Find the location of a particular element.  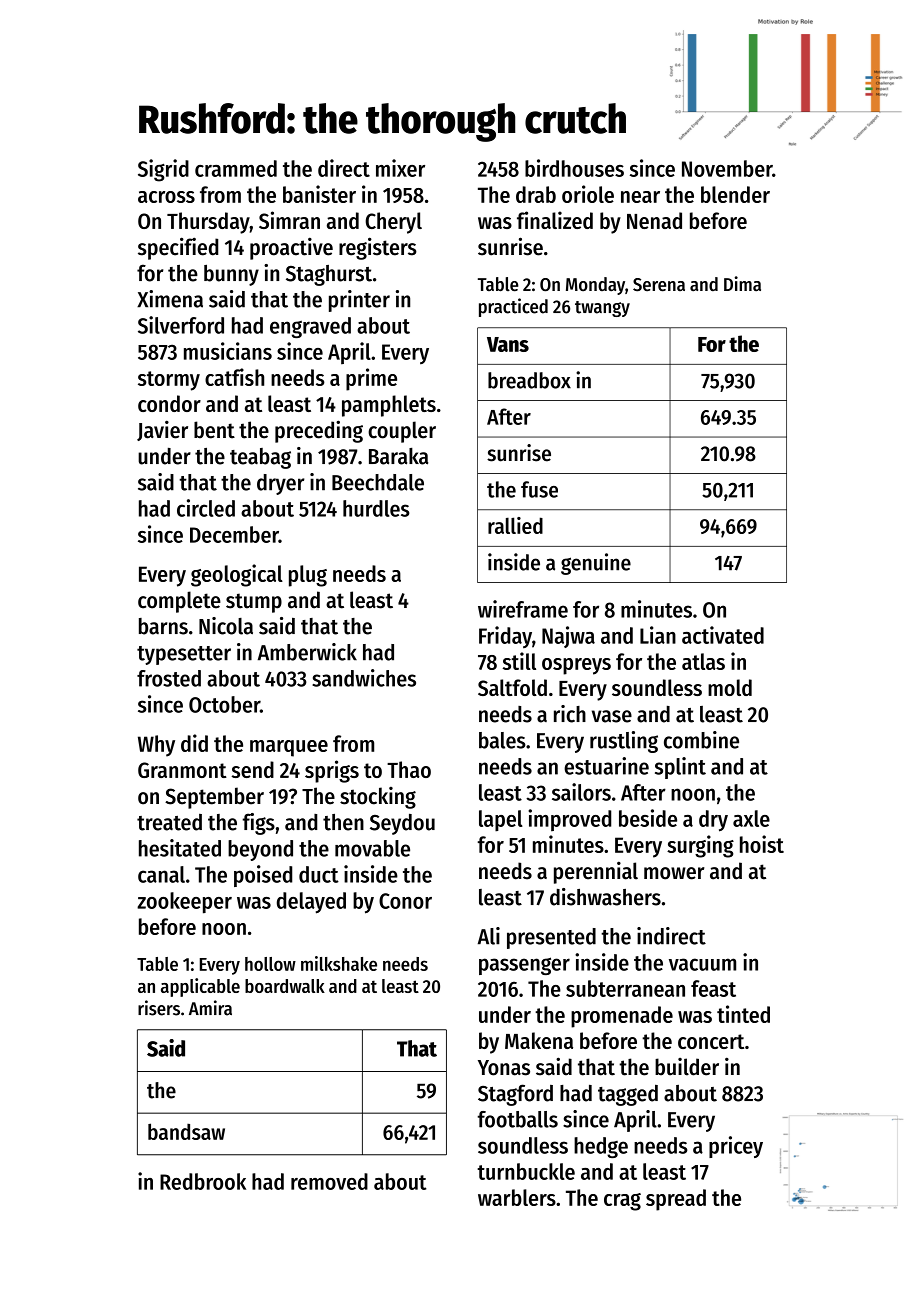

banister is located at coordinates (319, 194).
